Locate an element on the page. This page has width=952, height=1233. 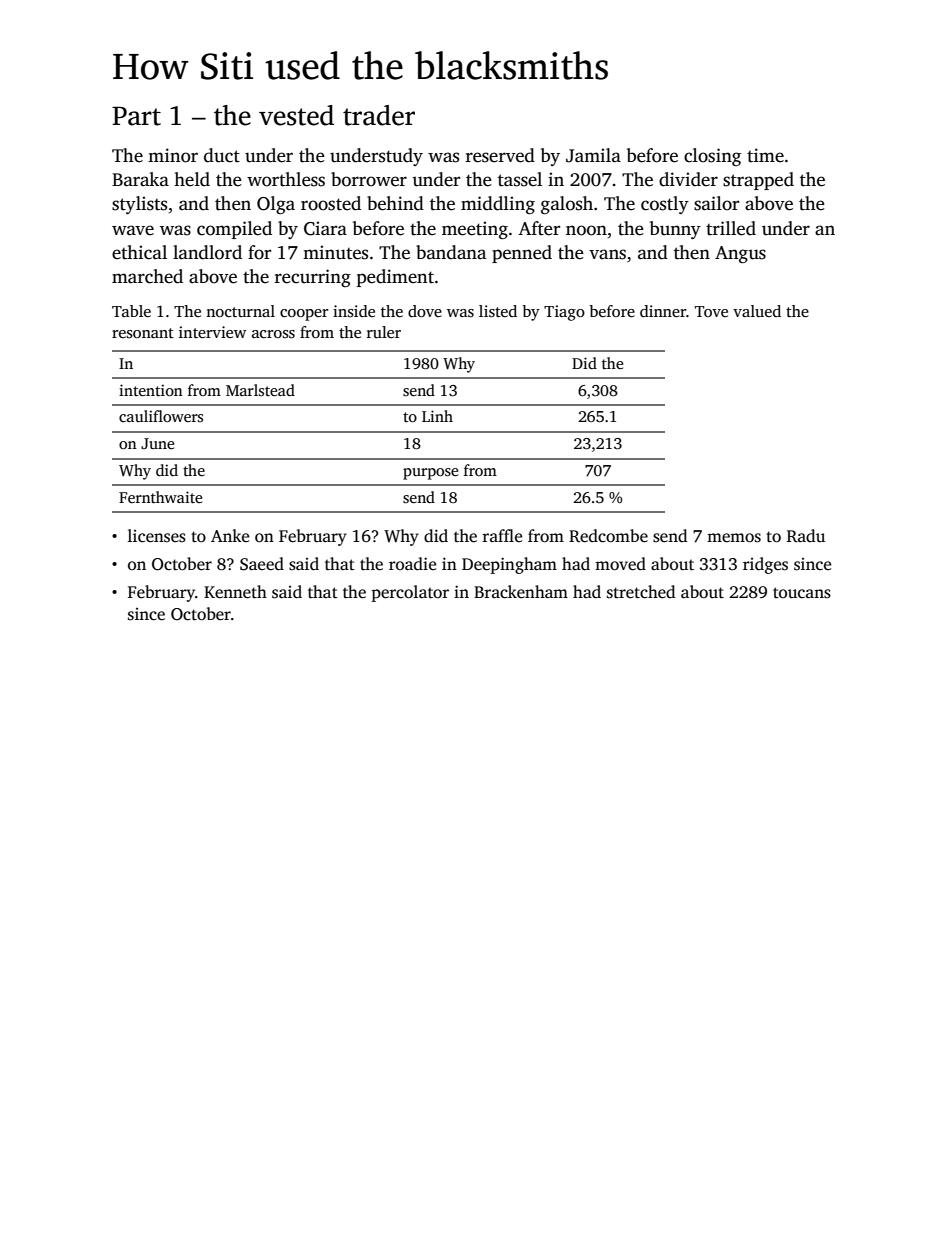
ridges is located at coordinates (765, 565).
